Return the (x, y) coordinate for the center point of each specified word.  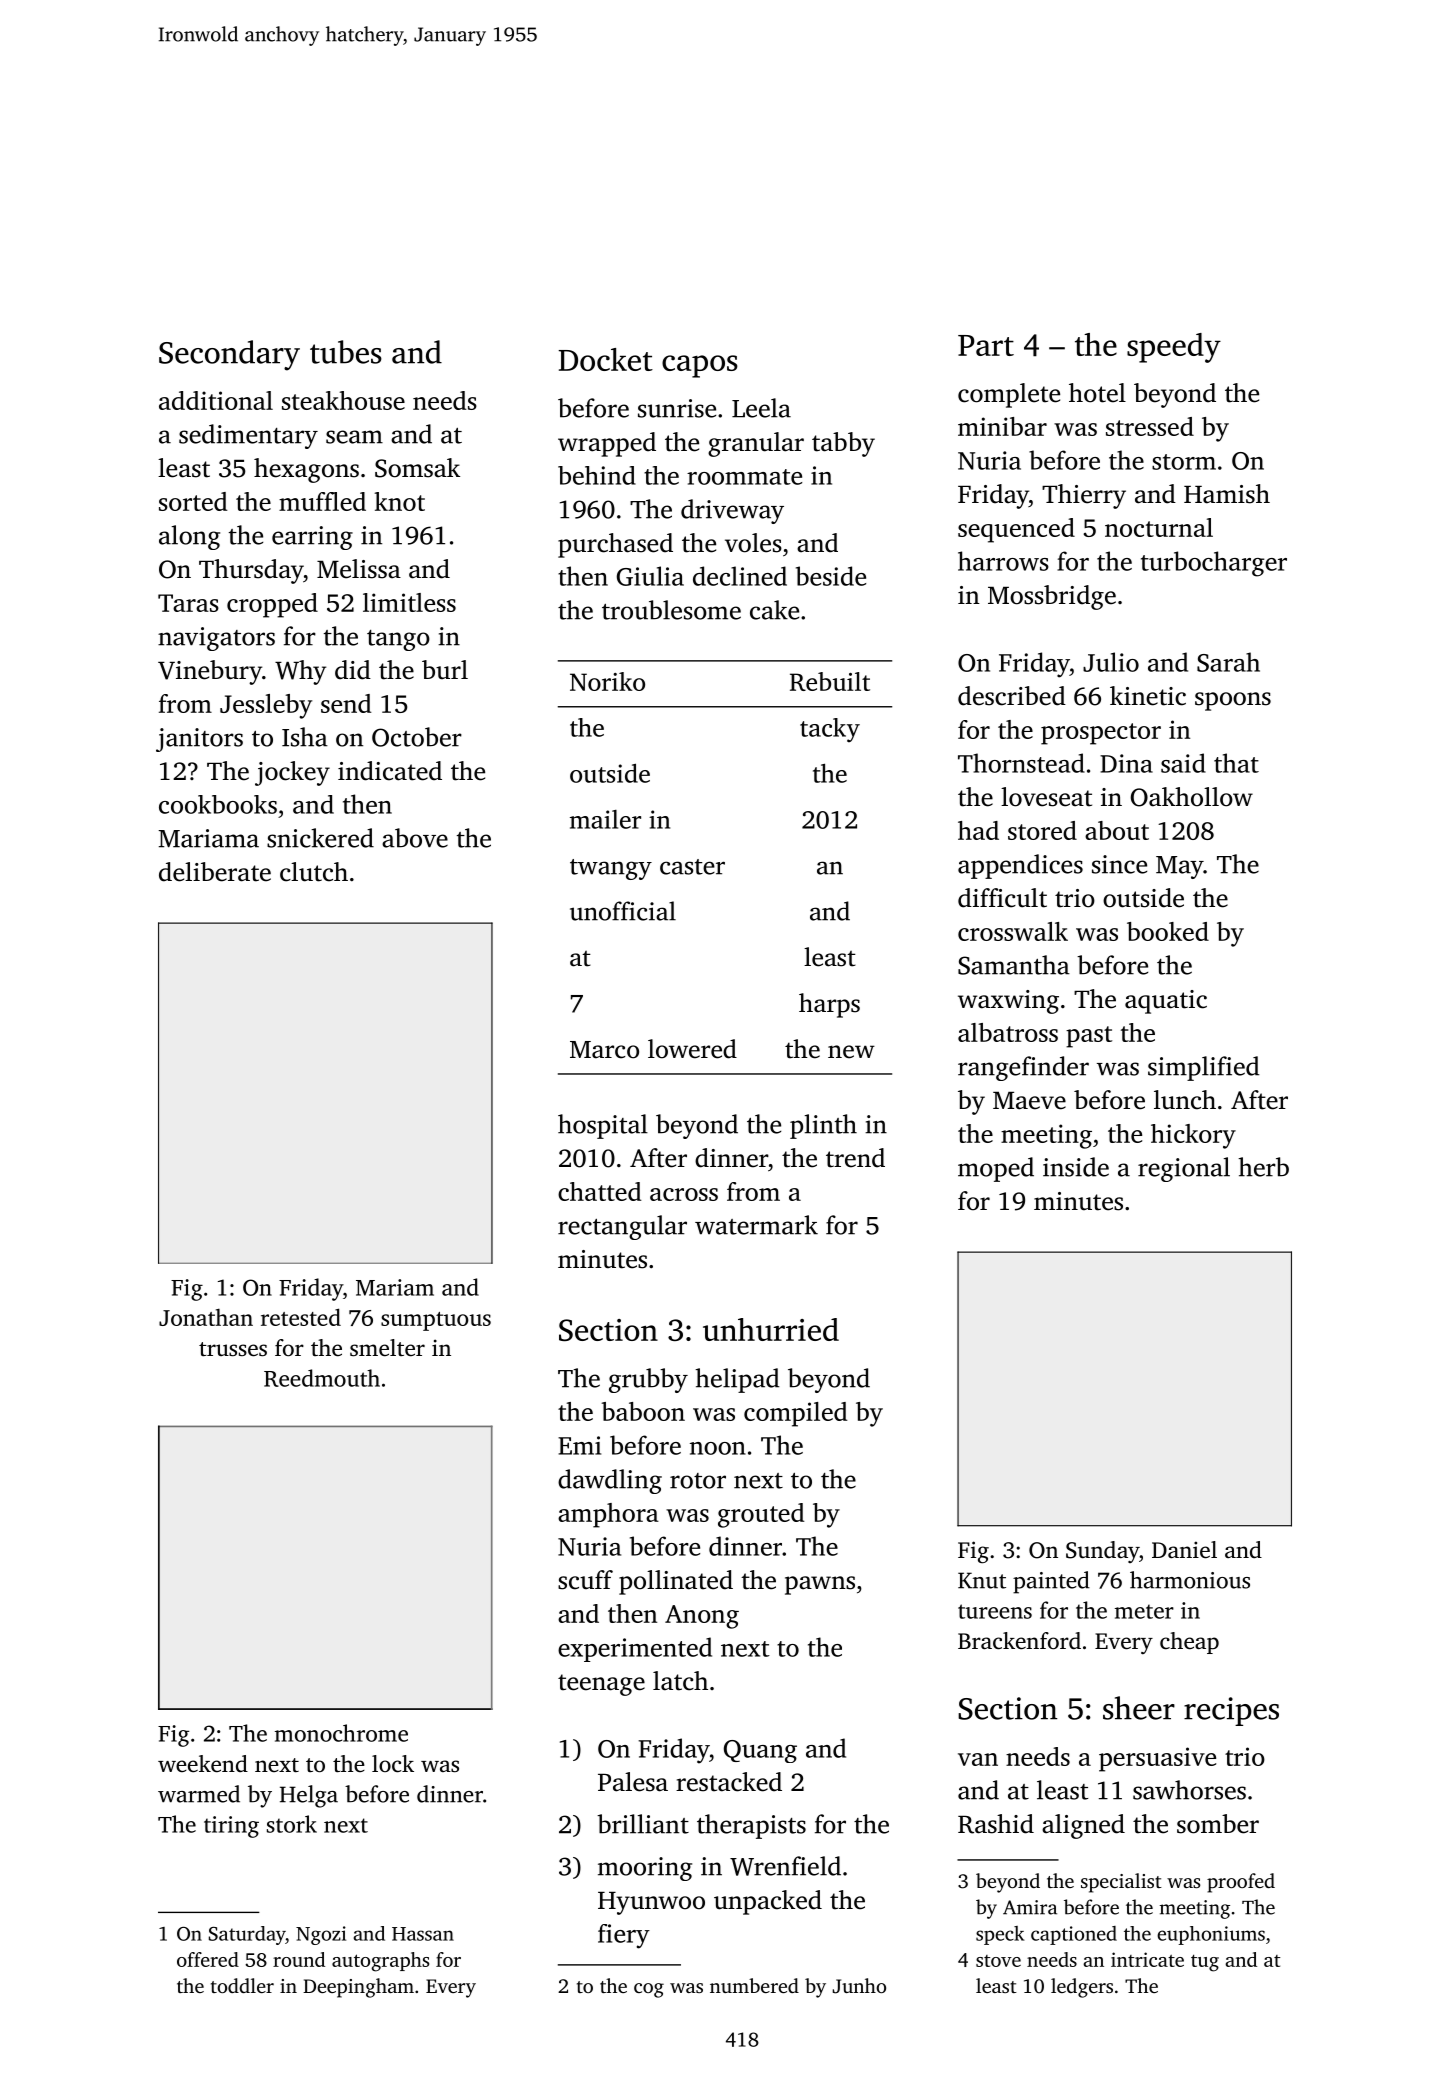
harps (829, 1005)
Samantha (1014, 965)
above (415, 838)
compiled (795, 1414)
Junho (859, 1986)
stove (998, 1961)
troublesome (671, 610)
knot (399, 501)
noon (718, 1448)
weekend (203, 1764)
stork (292, 1824)
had (978, 830)
